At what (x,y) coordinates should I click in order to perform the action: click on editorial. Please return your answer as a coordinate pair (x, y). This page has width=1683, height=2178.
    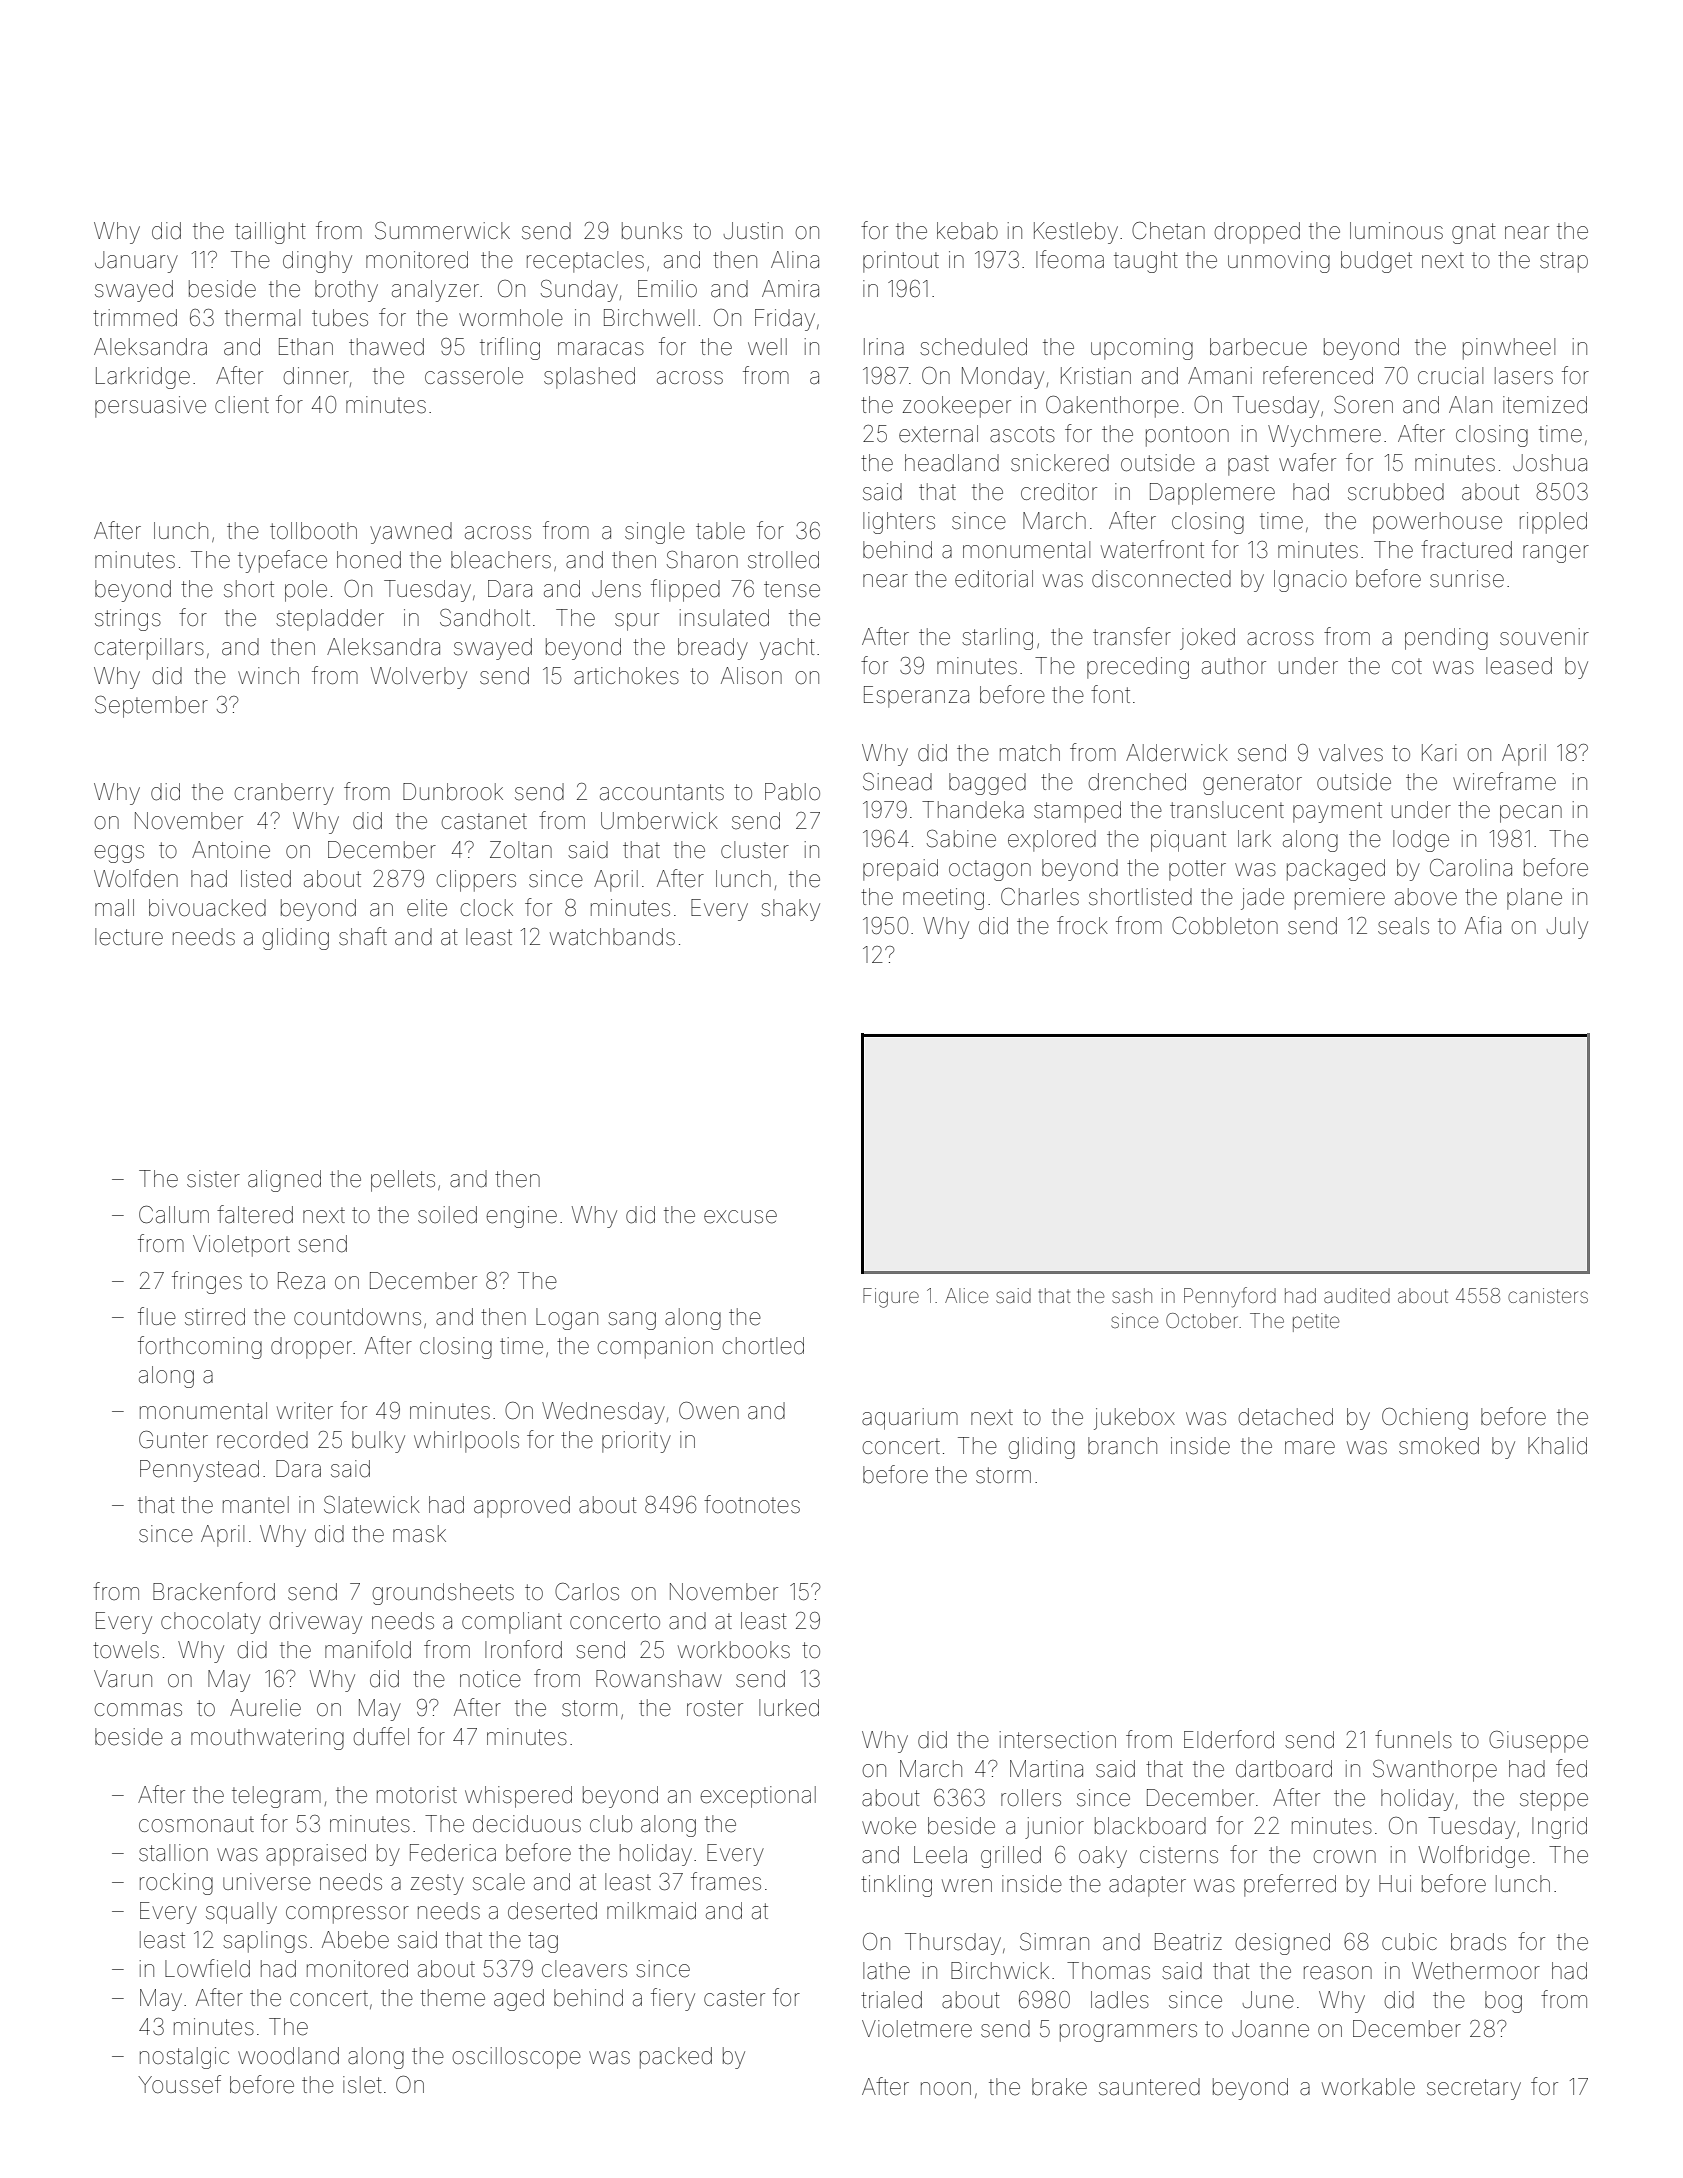
    Looking at the image, I should click on (994, 579).
